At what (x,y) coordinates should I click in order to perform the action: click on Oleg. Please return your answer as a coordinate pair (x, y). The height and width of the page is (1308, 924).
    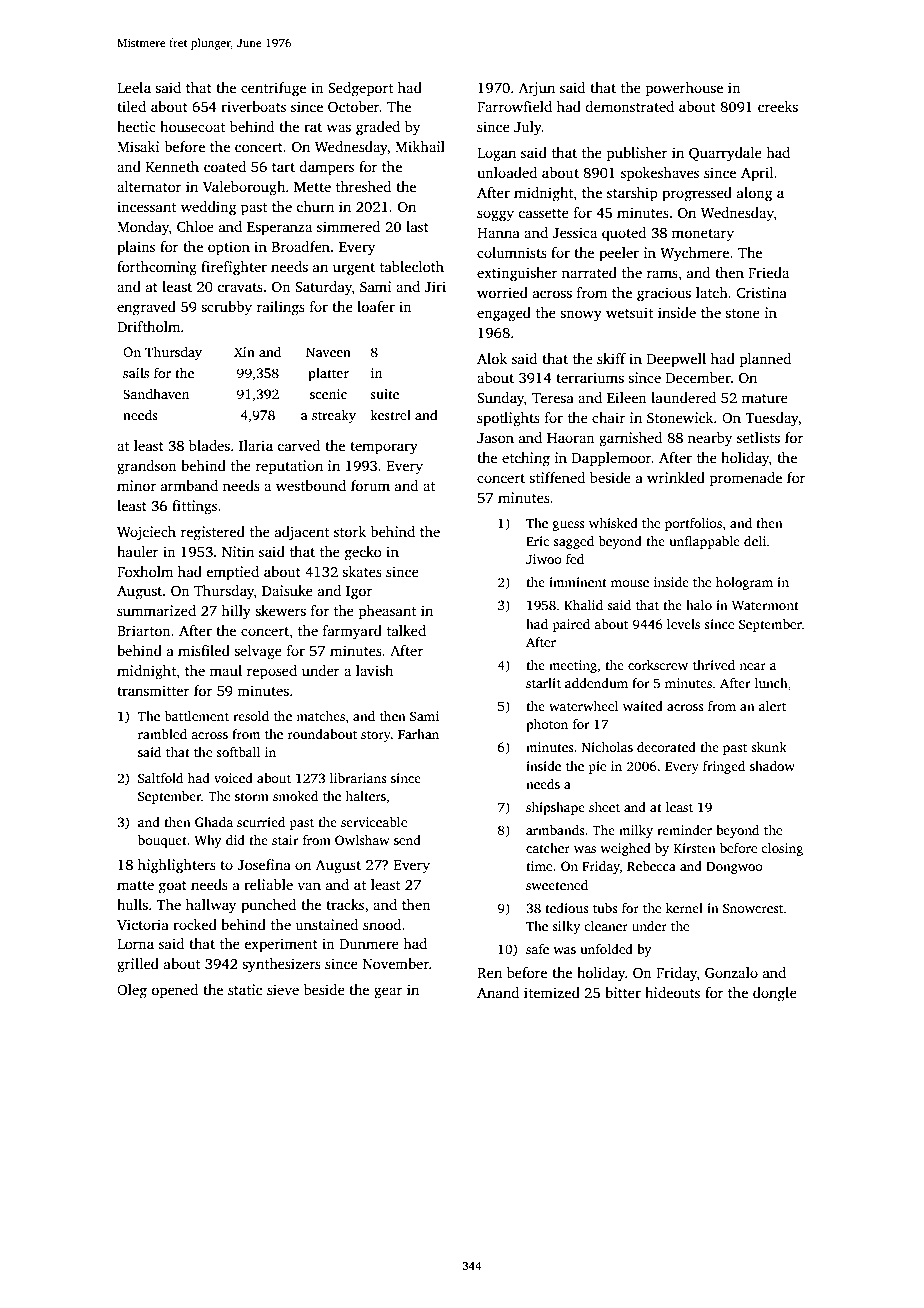
    Looking at the image, I should click on (132, 991).
